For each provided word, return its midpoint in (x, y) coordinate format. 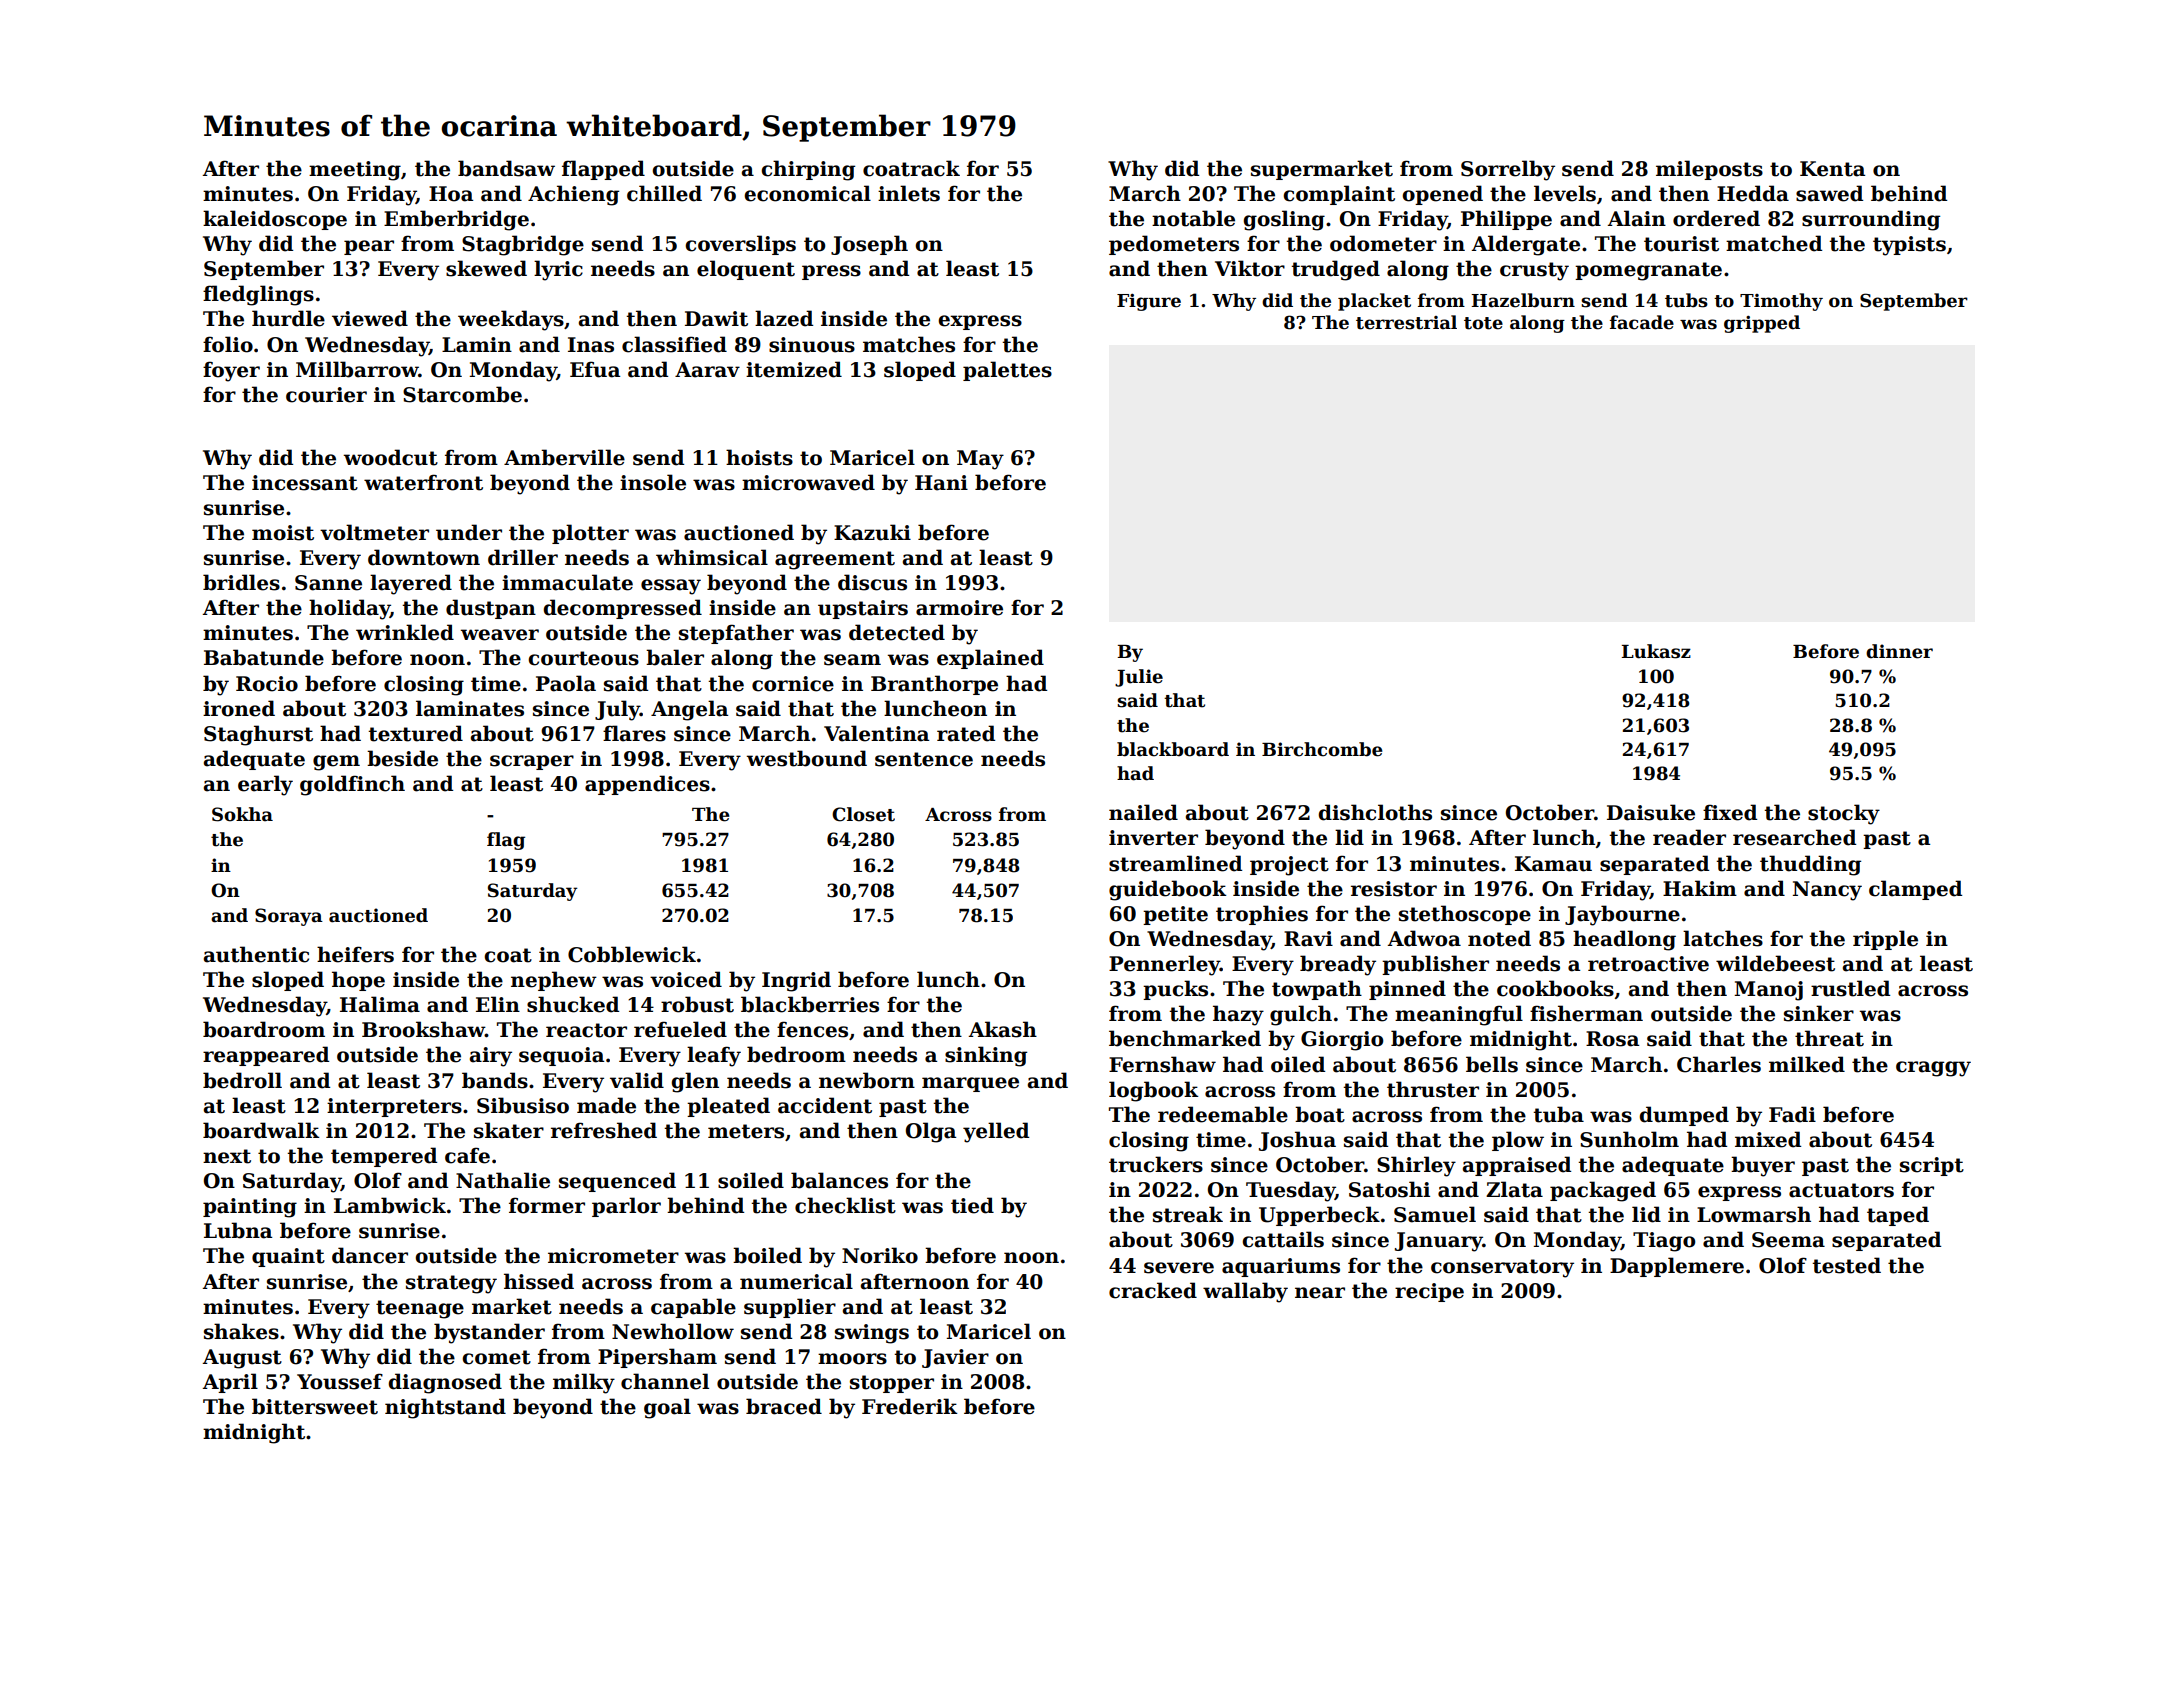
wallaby (1245, 1292)
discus (872, 582)
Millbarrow (357, 369)
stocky (1844, 814)
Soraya (289, 917)
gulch (1301, 1015)
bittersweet (315, 1406)
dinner (1899, 651)
